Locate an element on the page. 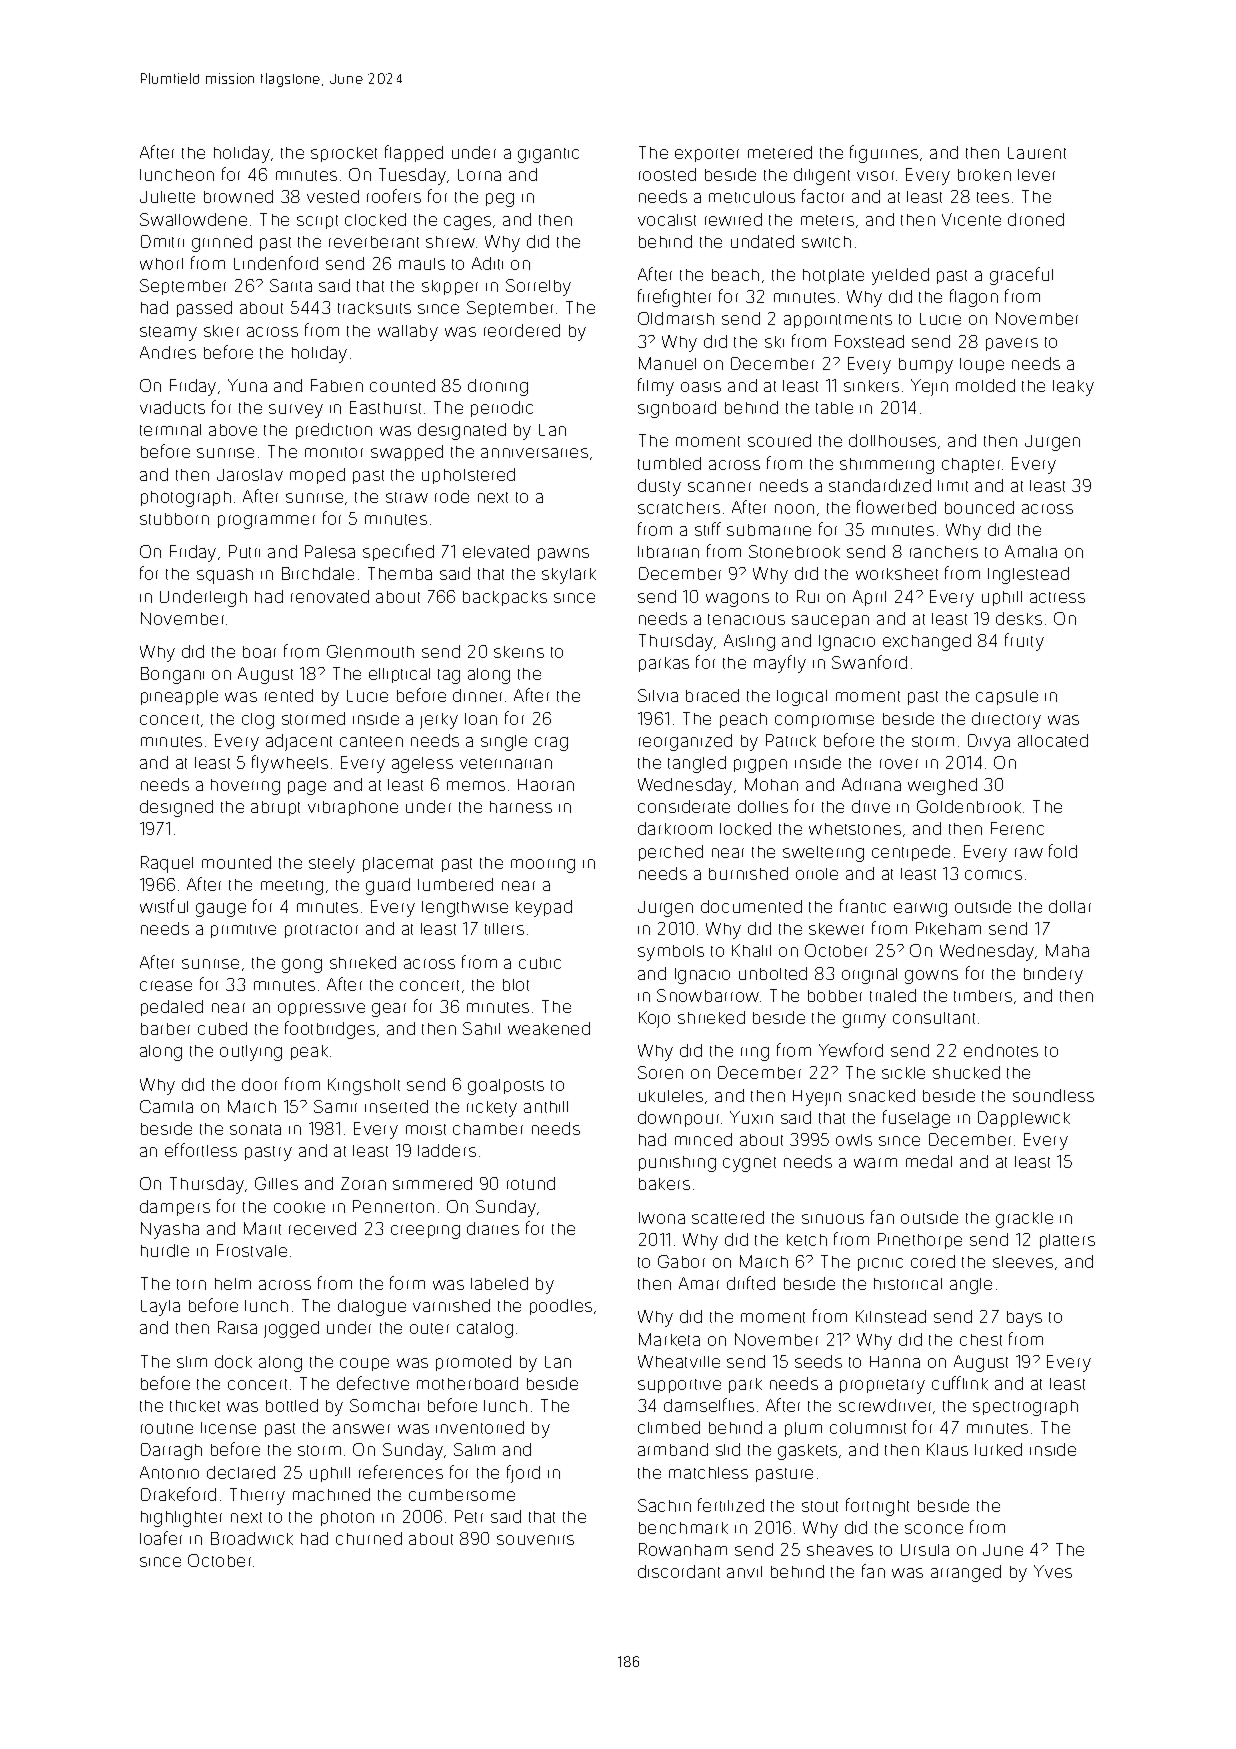  exporter is located at coordinates (707, 155).
